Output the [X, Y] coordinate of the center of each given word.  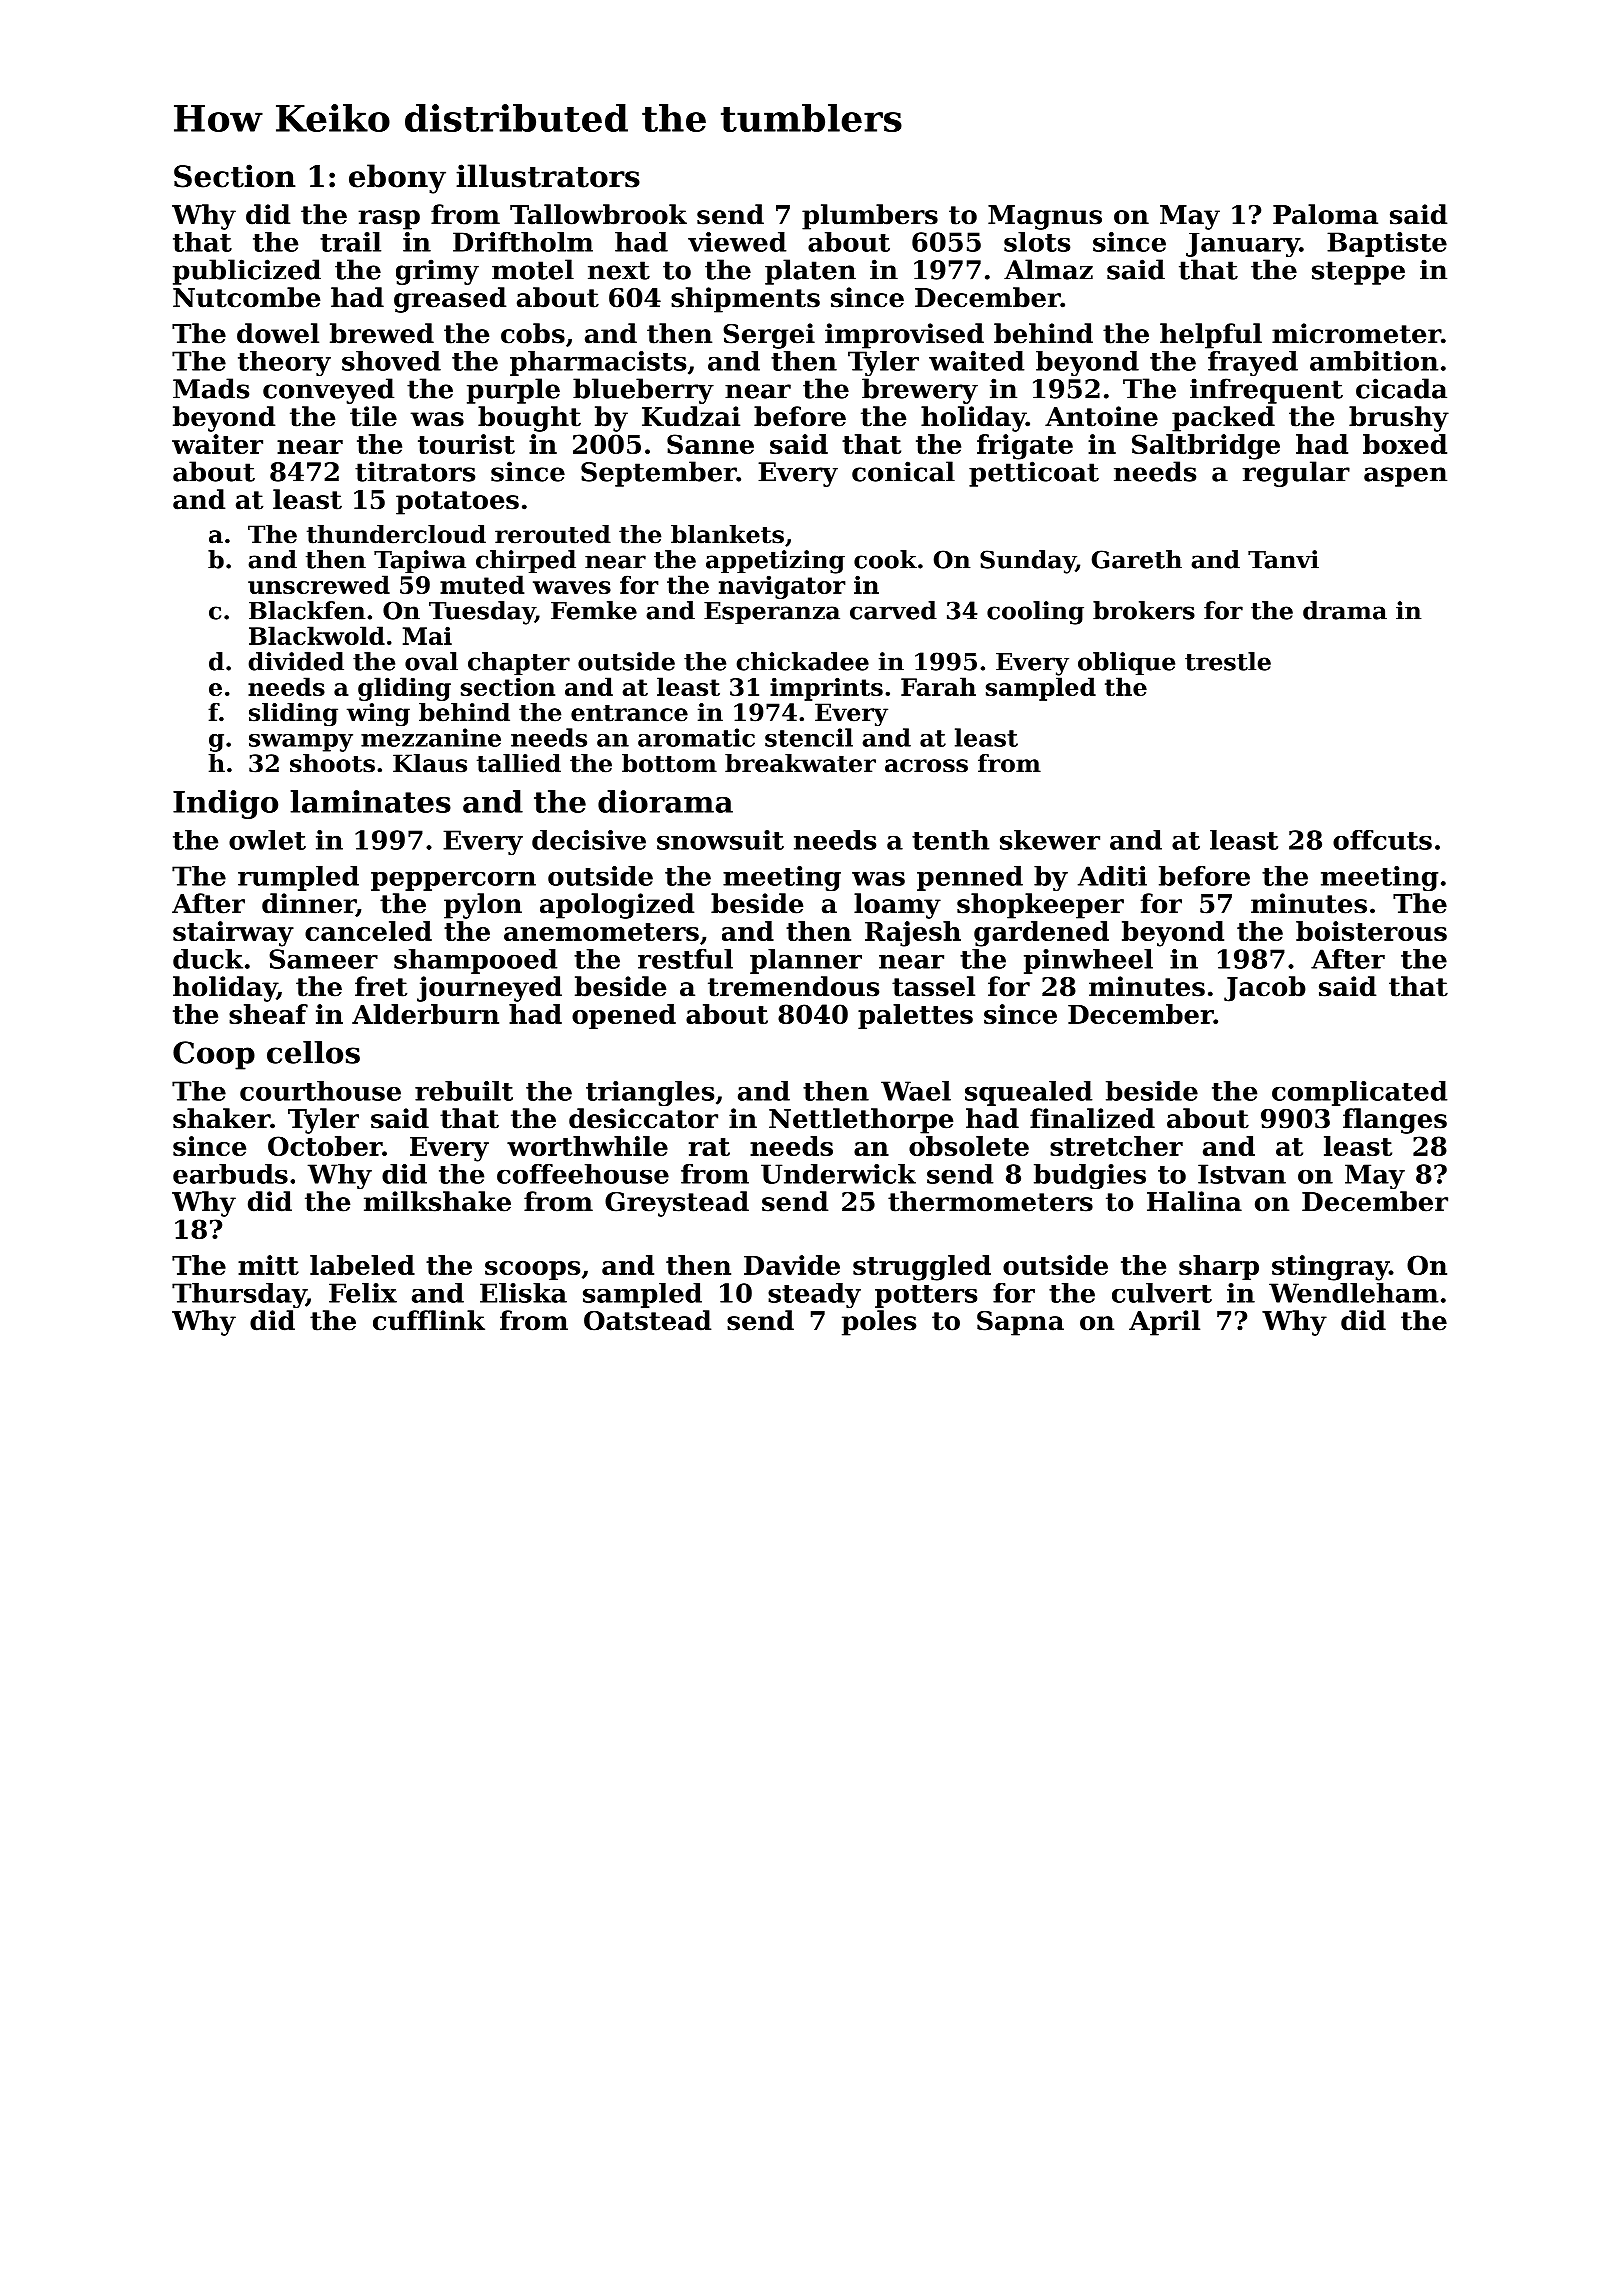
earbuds [230, 1174]
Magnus [1045, 217]
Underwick [838, 1174]
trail [350, 242]
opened [624, 1016]
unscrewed [319, 584]
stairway [233, 934]
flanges [1395, 1121]
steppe [1358, 273]
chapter [519, 663]
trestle [1228, 661]
